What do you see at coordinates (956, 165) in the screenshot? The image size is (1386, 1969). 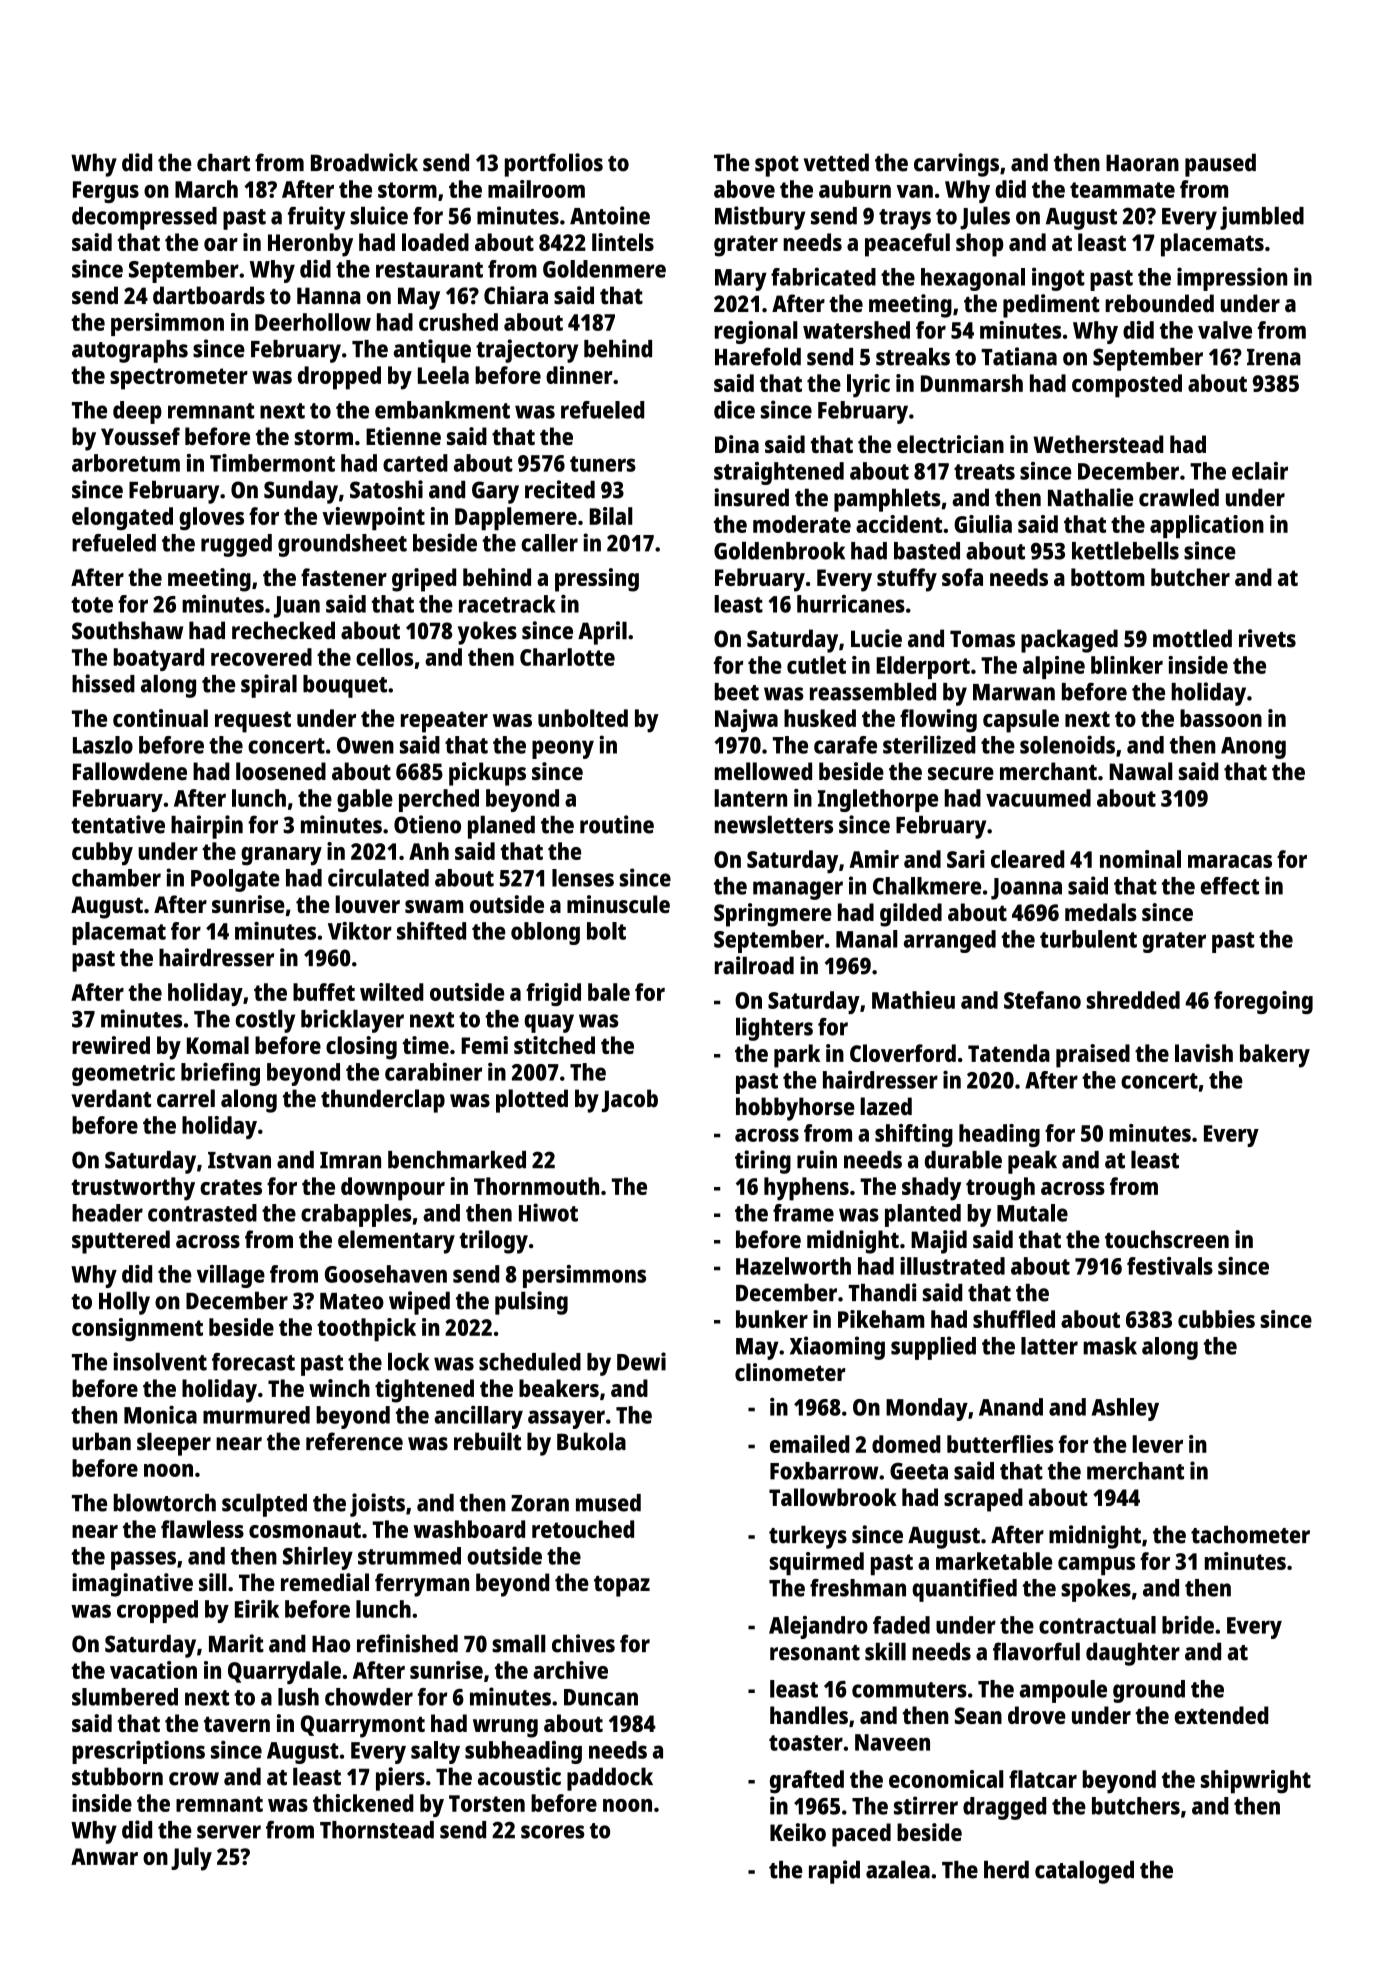 I see `carvings` at bounding box center [956, 165].
